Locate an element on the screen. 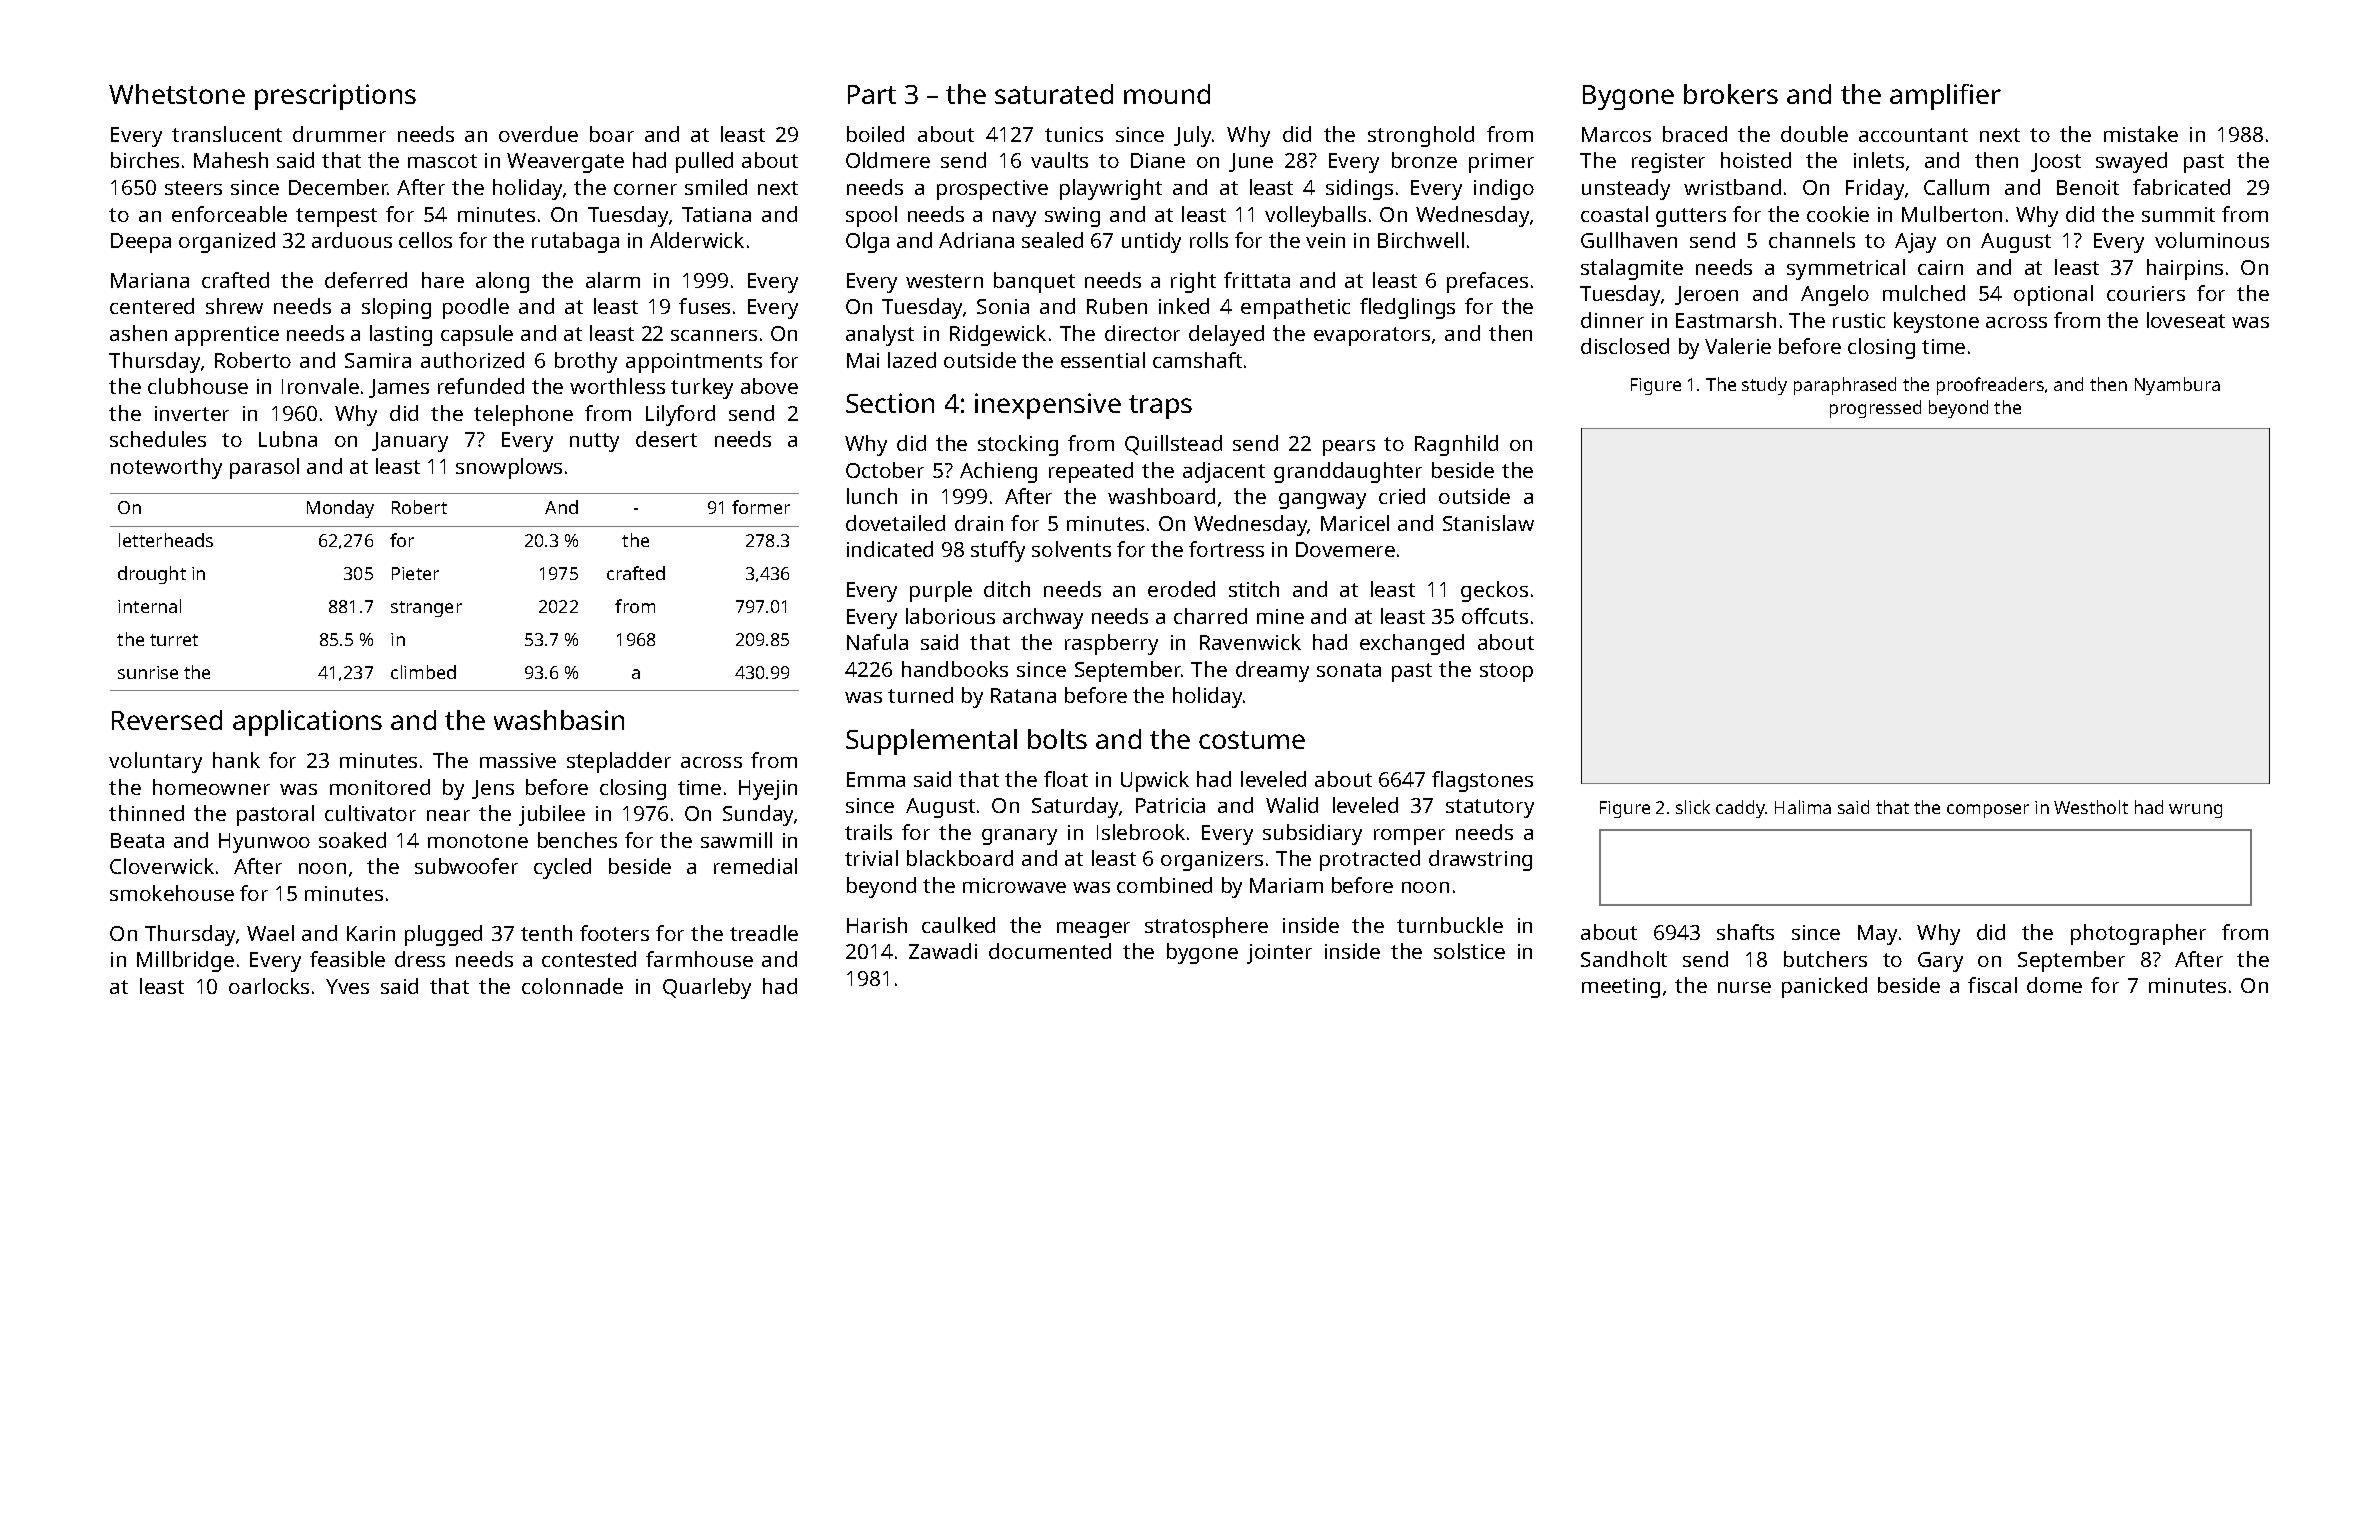  study is located at coordinates (1764, 386).
